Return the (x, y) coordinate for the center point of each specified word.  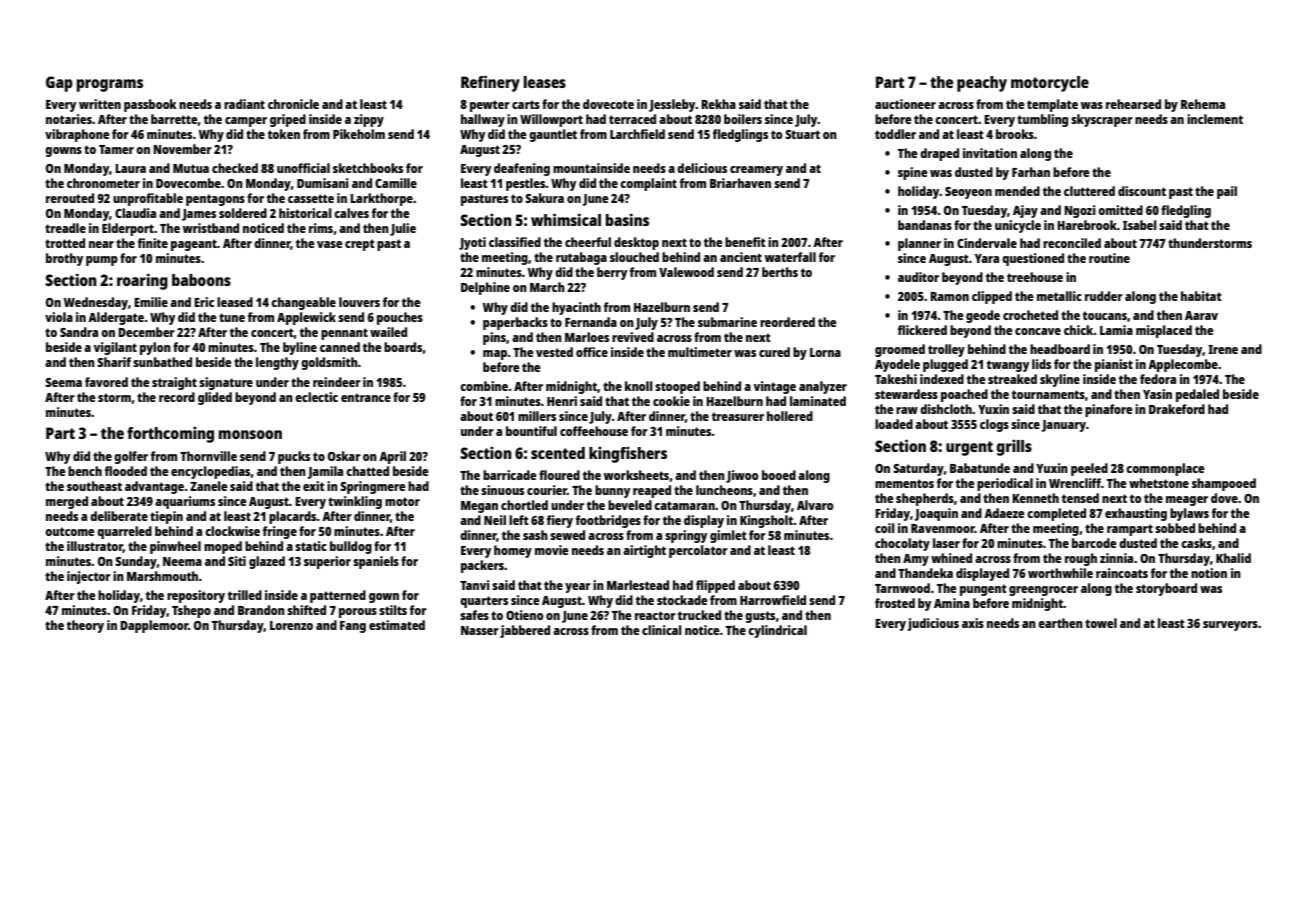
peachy (982, 84)
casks (1196, 543)
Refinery (490, 83)
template (1052, 105)
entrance (366, 397)
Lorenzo (291, 625)
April (392, 457)
